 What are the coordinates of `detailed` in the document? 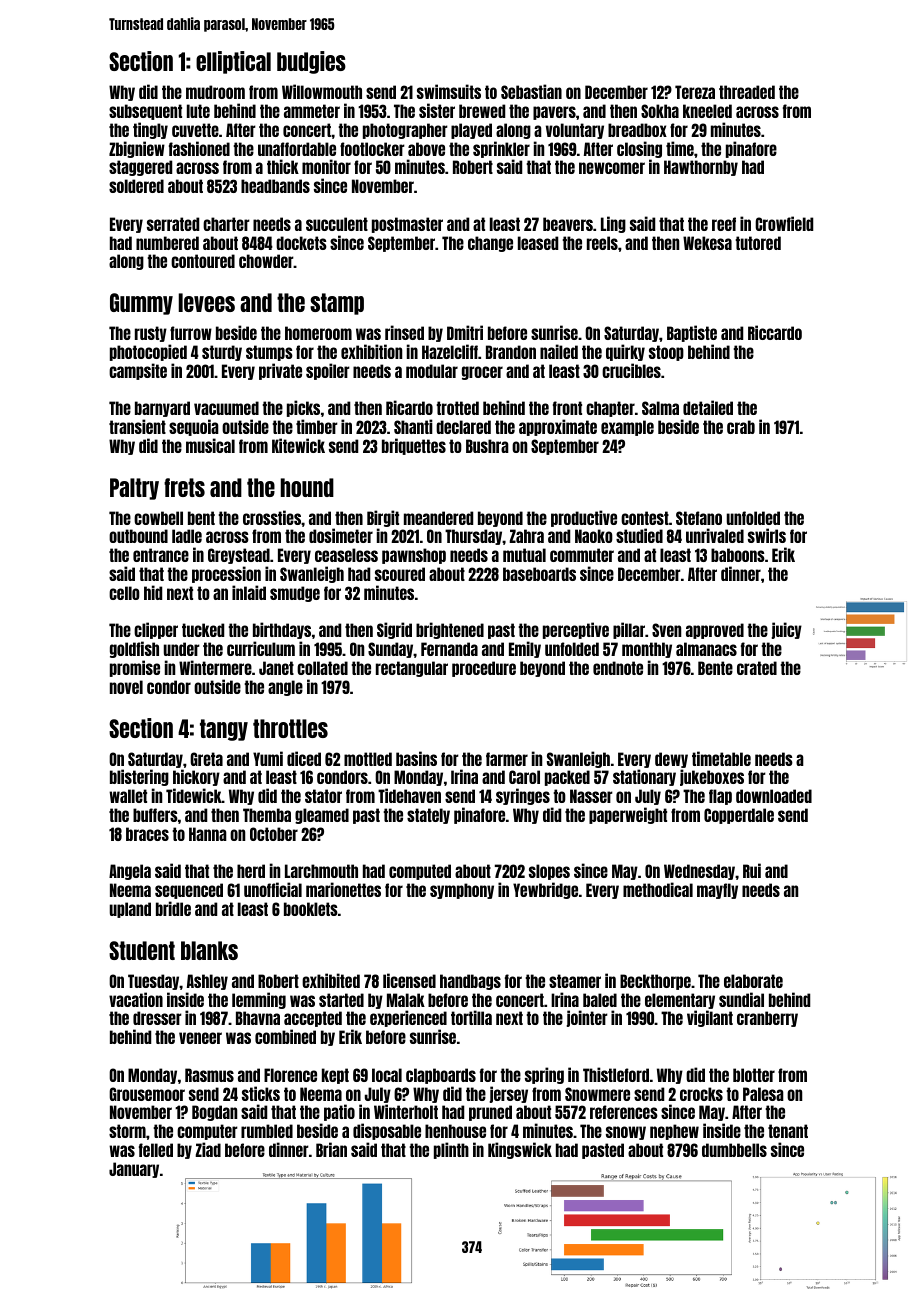 It's located at (708, 407).
